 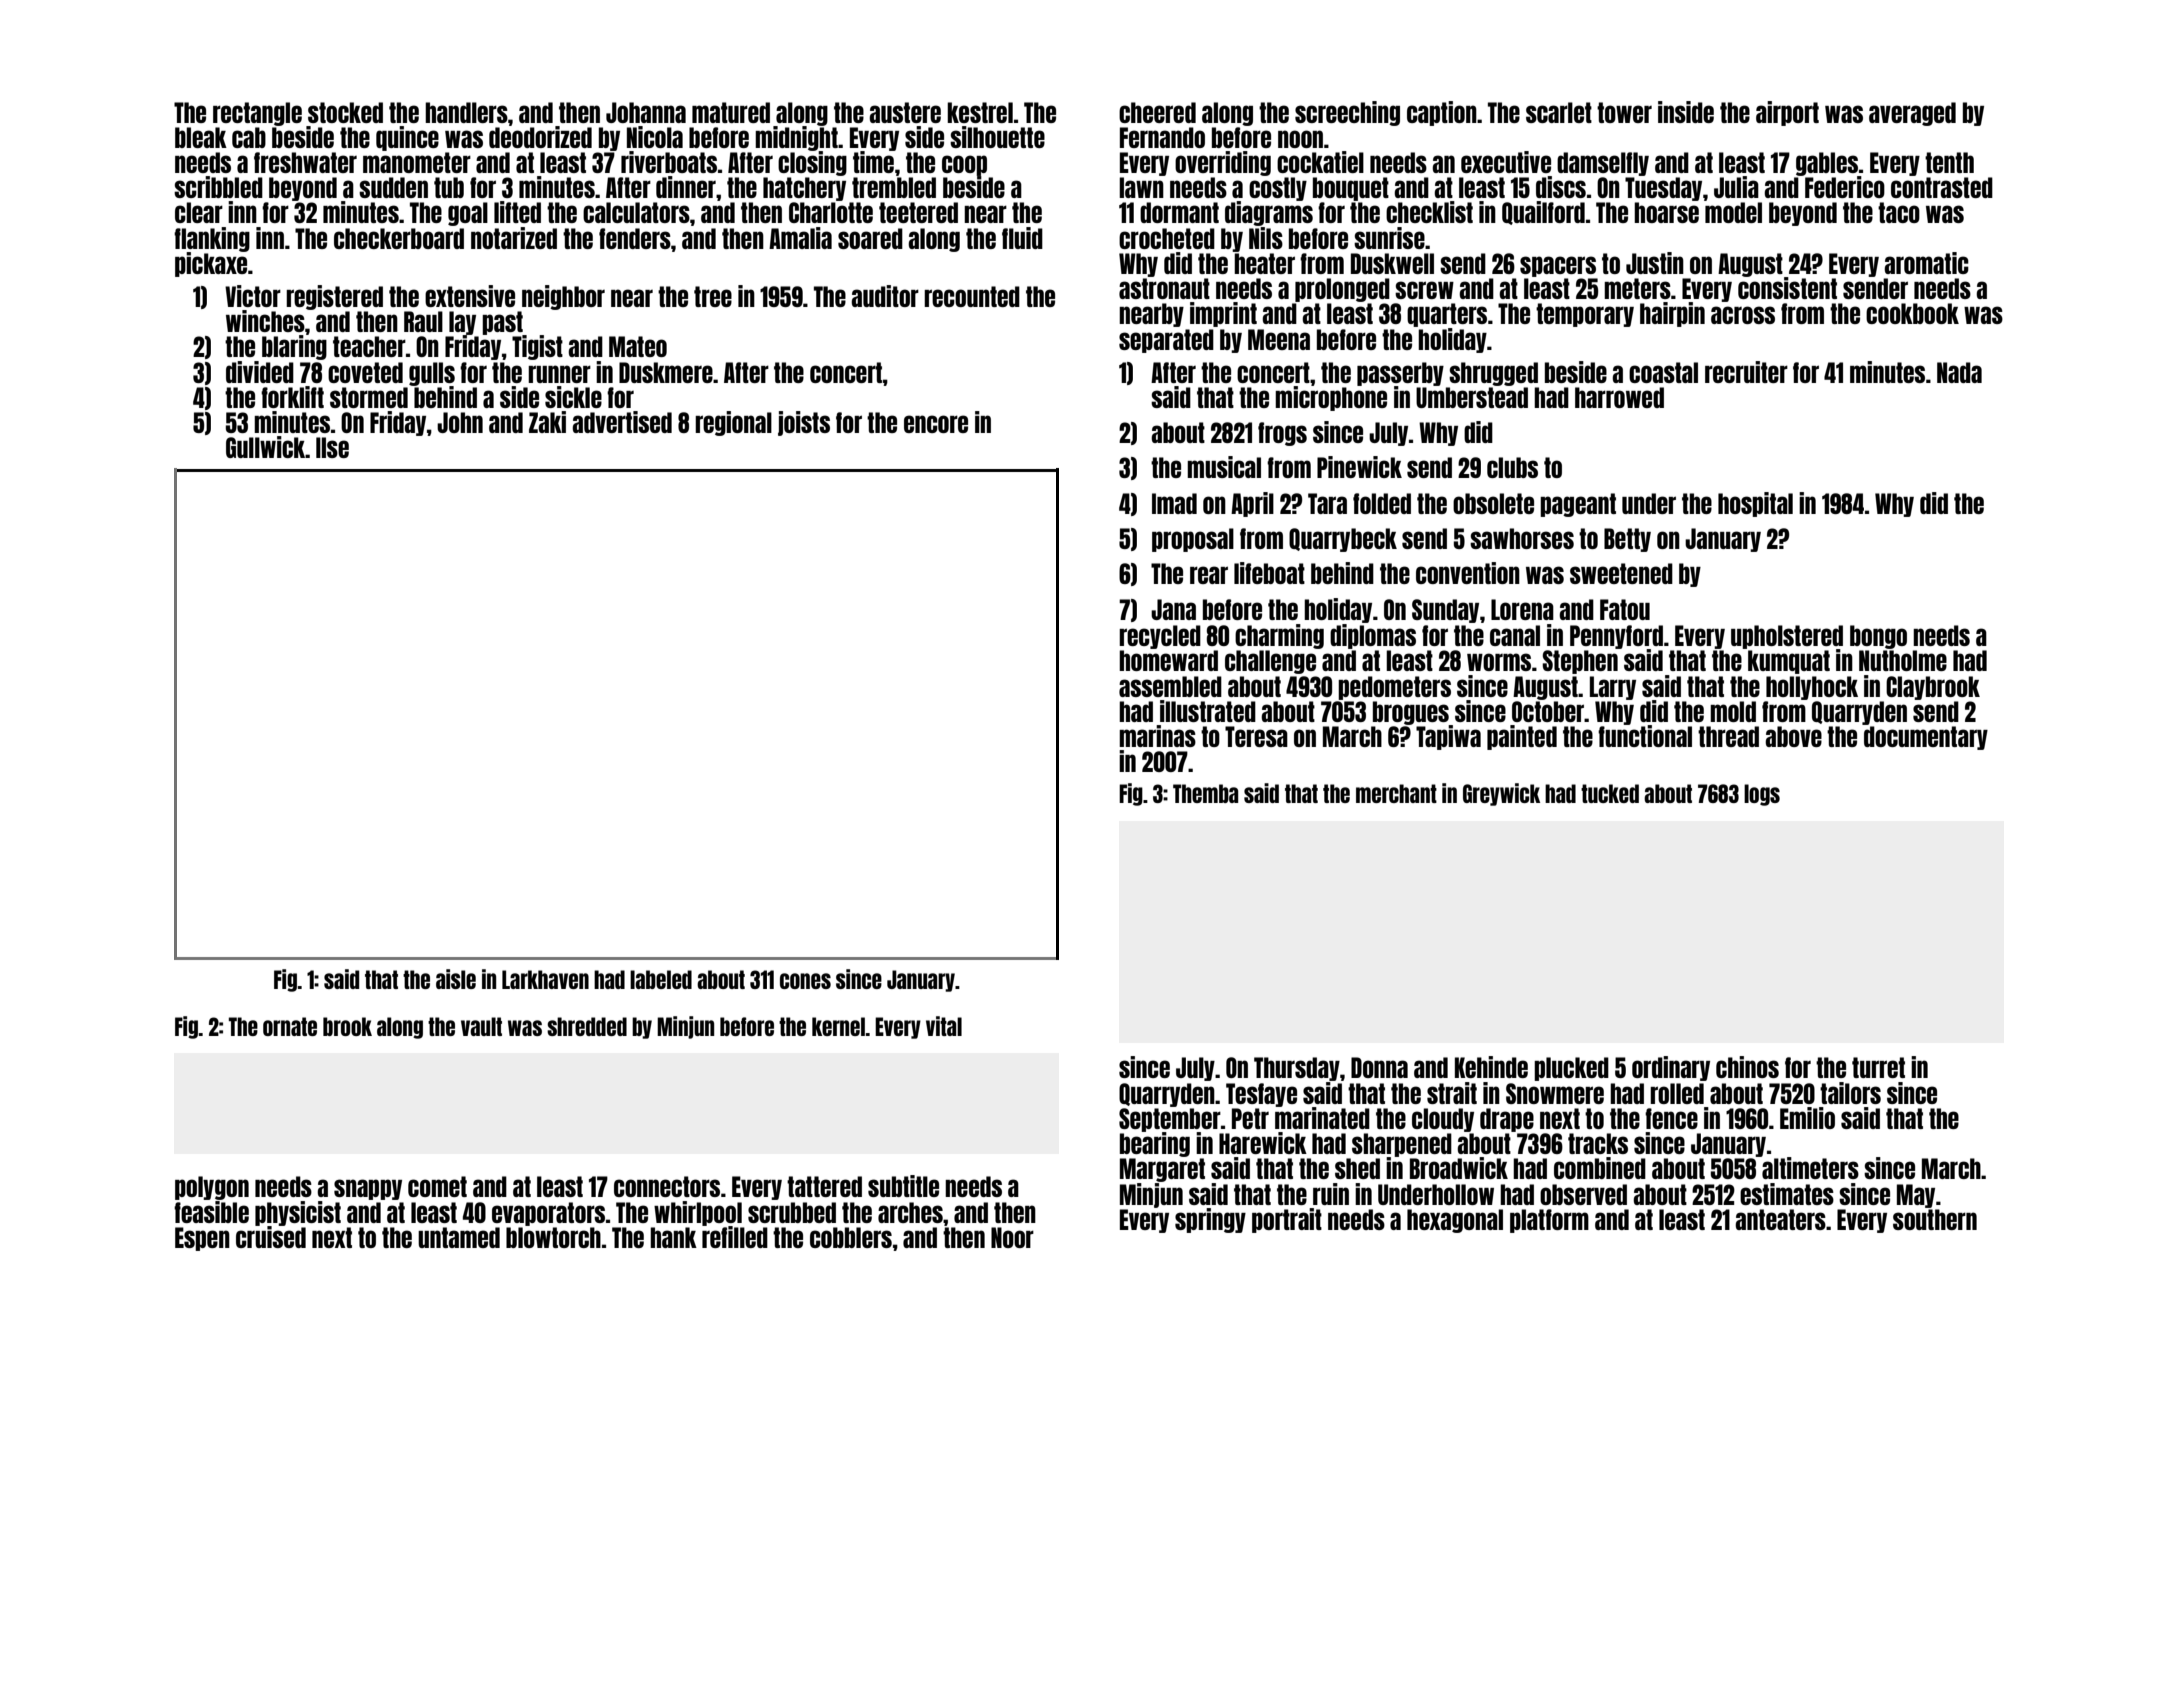 I want to click on cheered, so click(x=1157, y=112).
